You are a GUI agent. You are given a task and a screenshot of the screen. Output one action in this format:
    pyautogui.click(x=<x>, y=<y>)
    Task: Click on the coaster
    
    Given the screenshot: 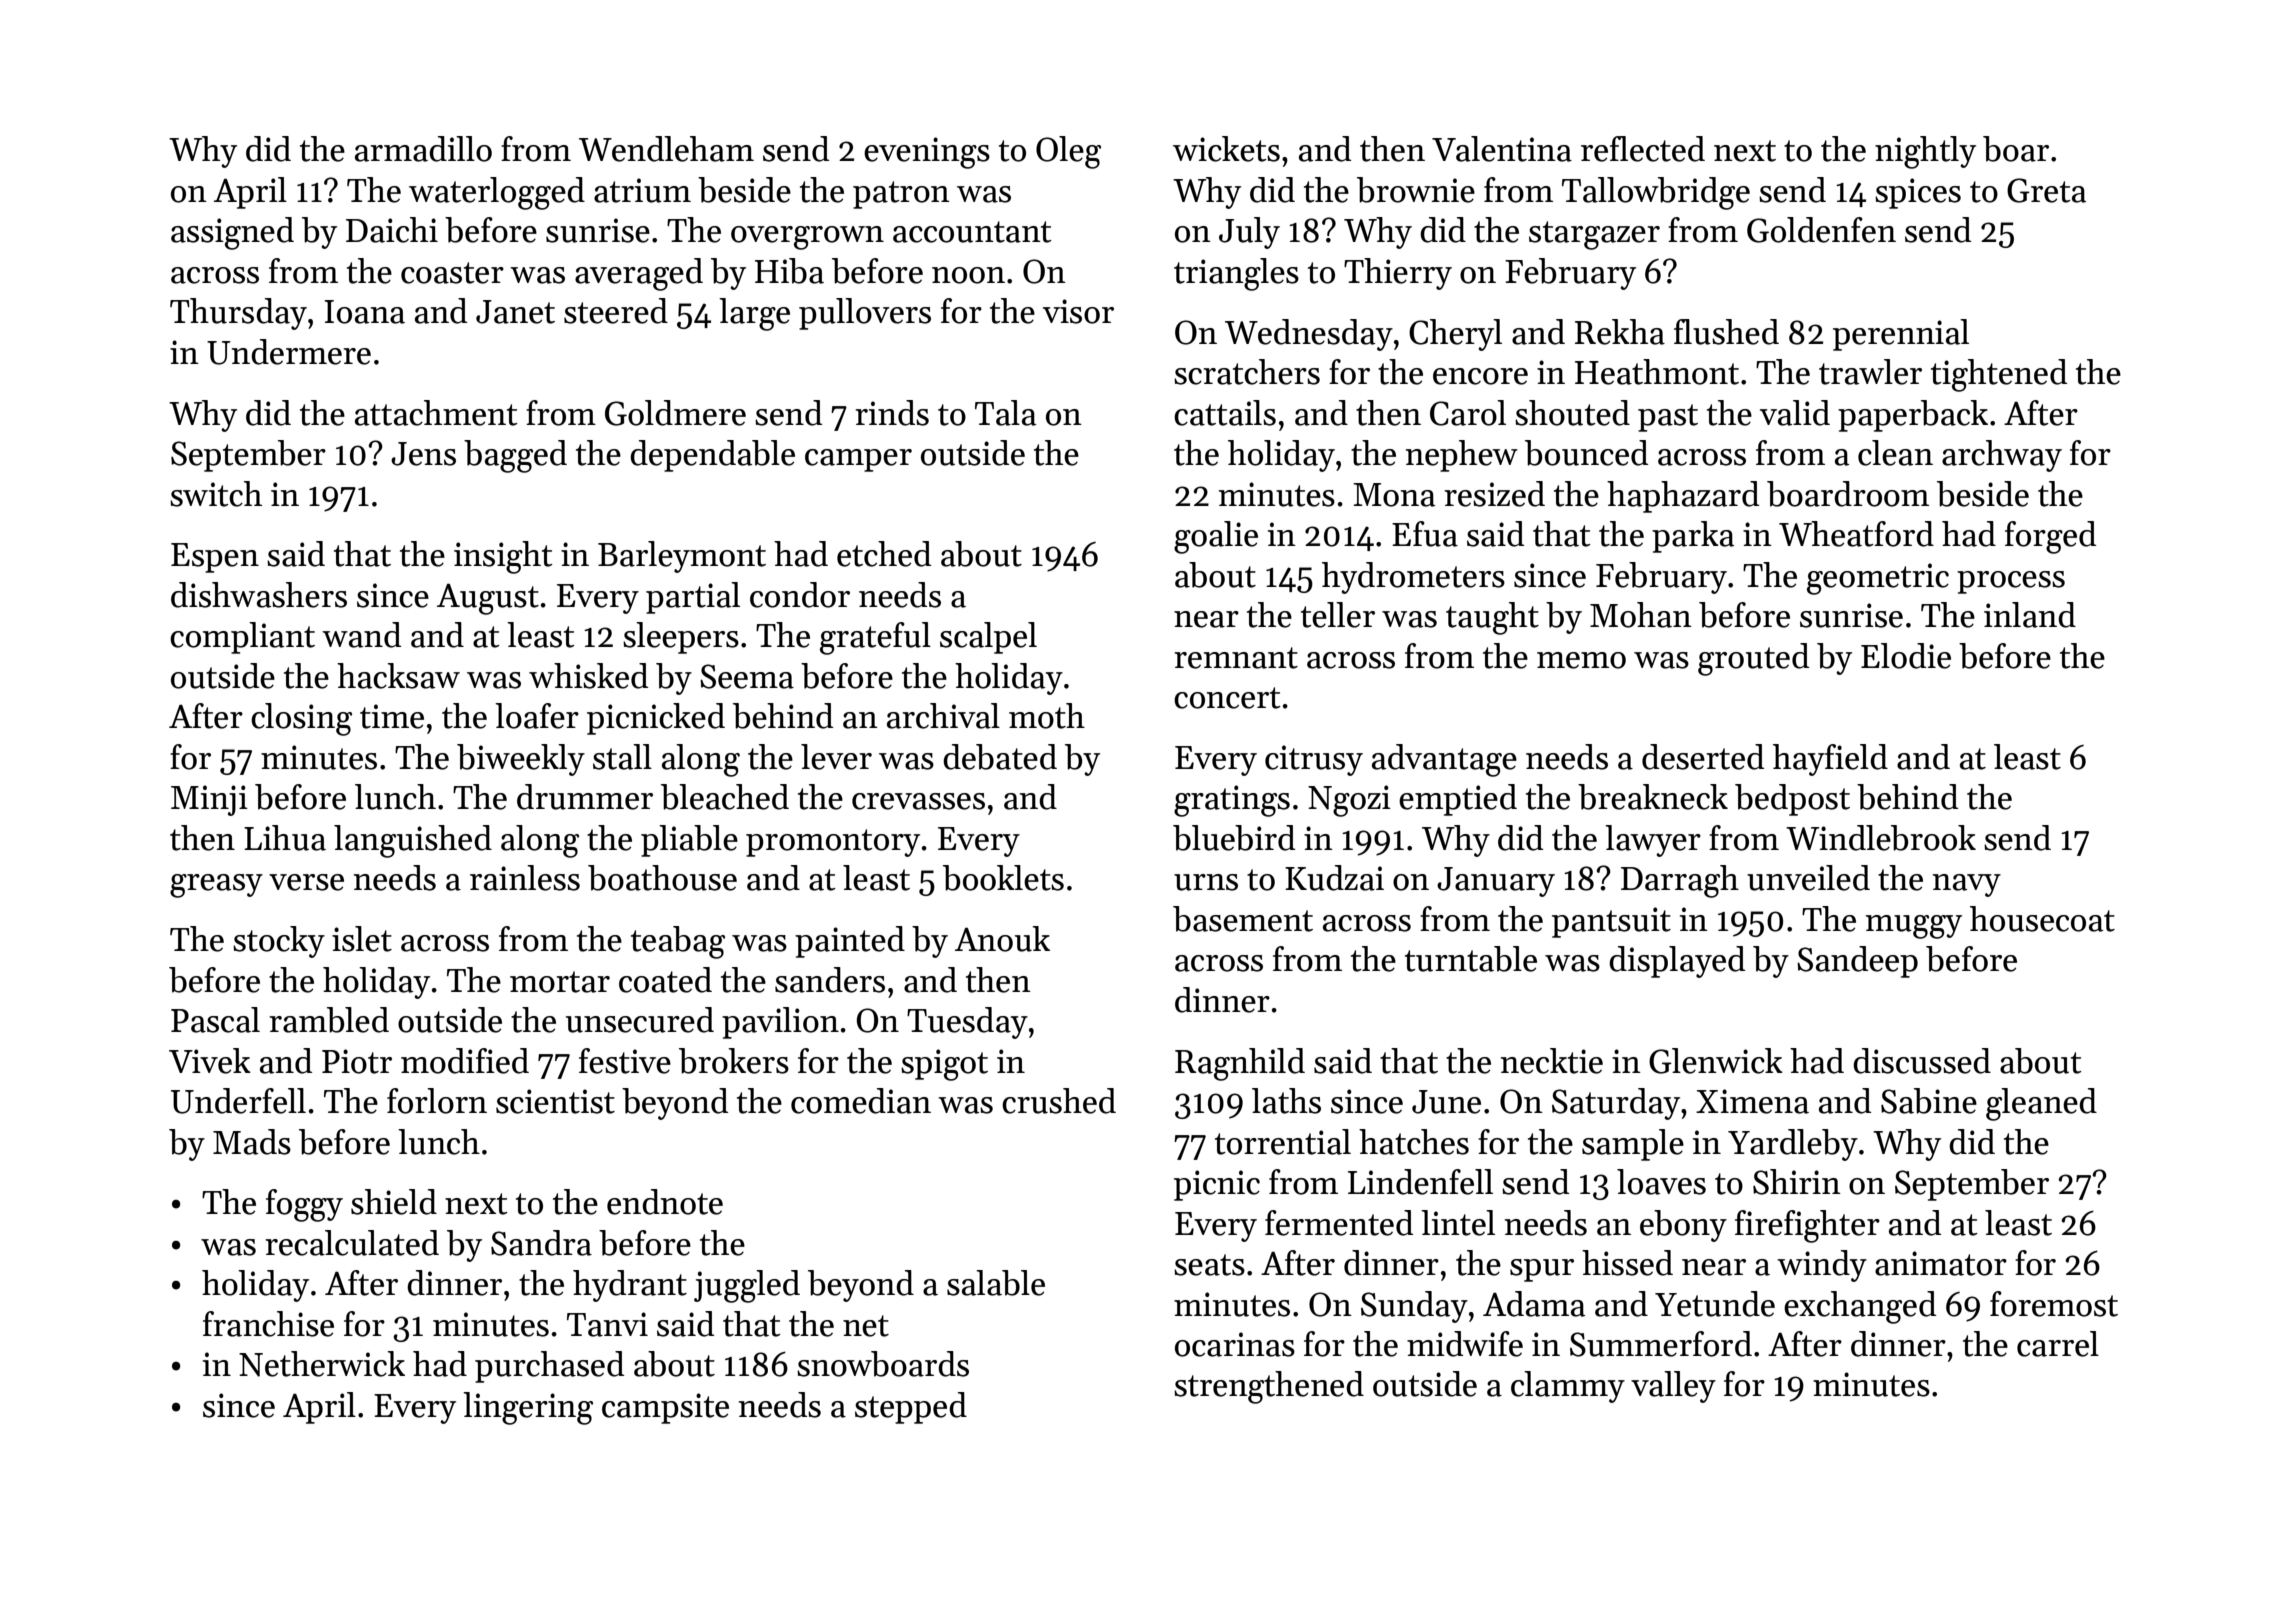 What is the action you would take?
    pyautogui.click(x=452, y=273)
